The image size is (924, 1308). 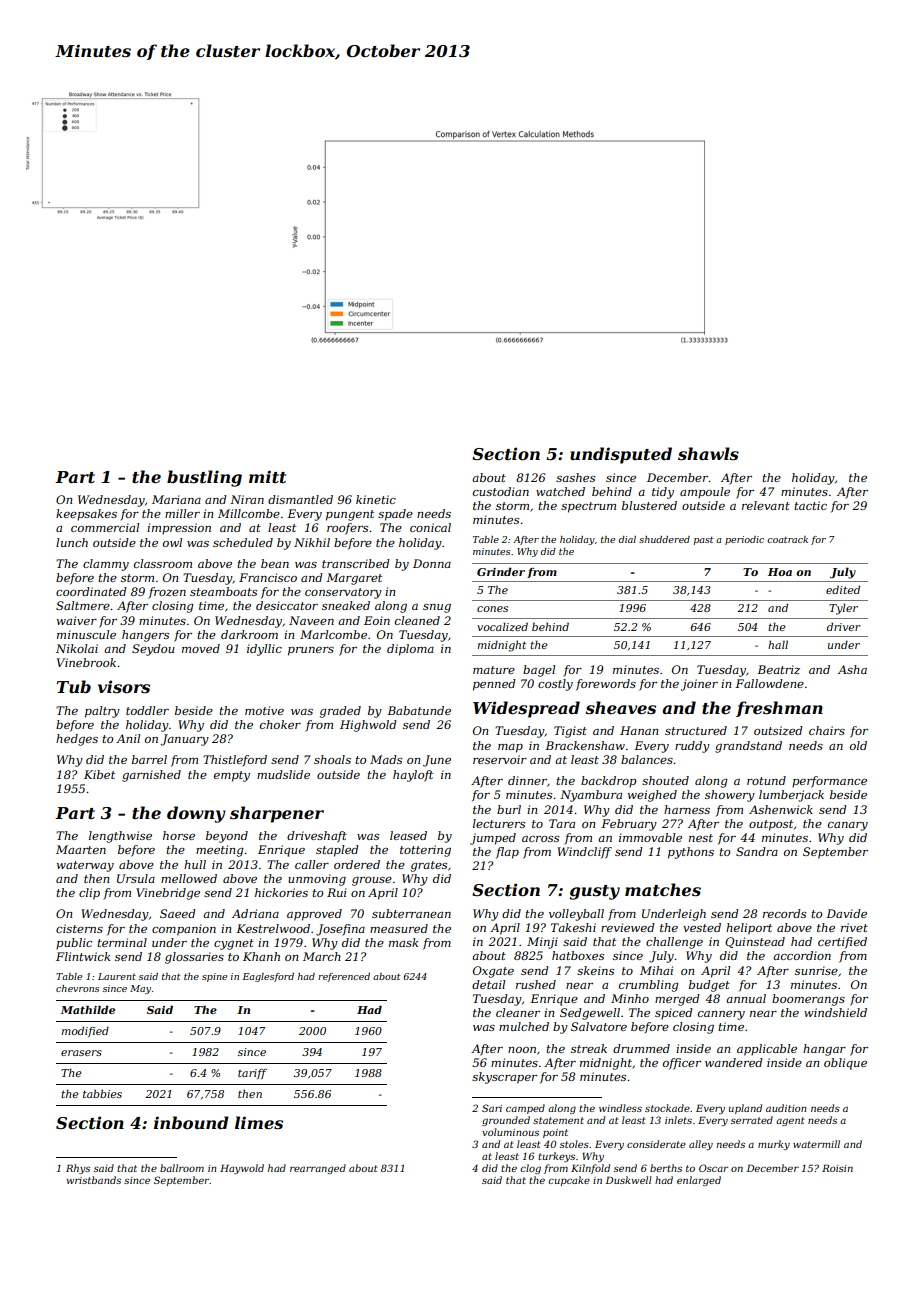 I want to click on kinetic, so click(x=376, y=499).
